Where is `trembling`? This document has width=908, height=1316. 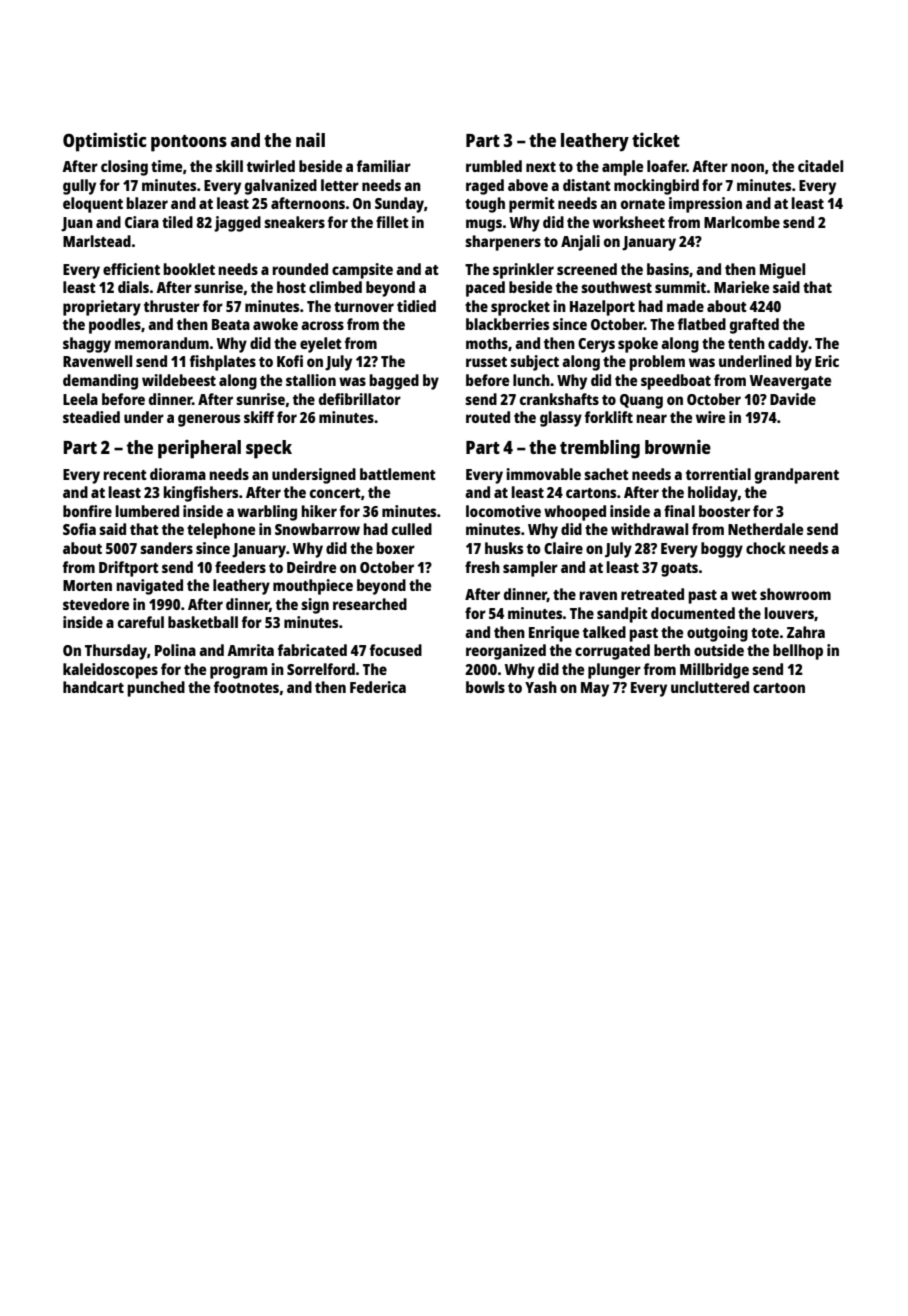 trembling is located at coordinates (600, 449).
